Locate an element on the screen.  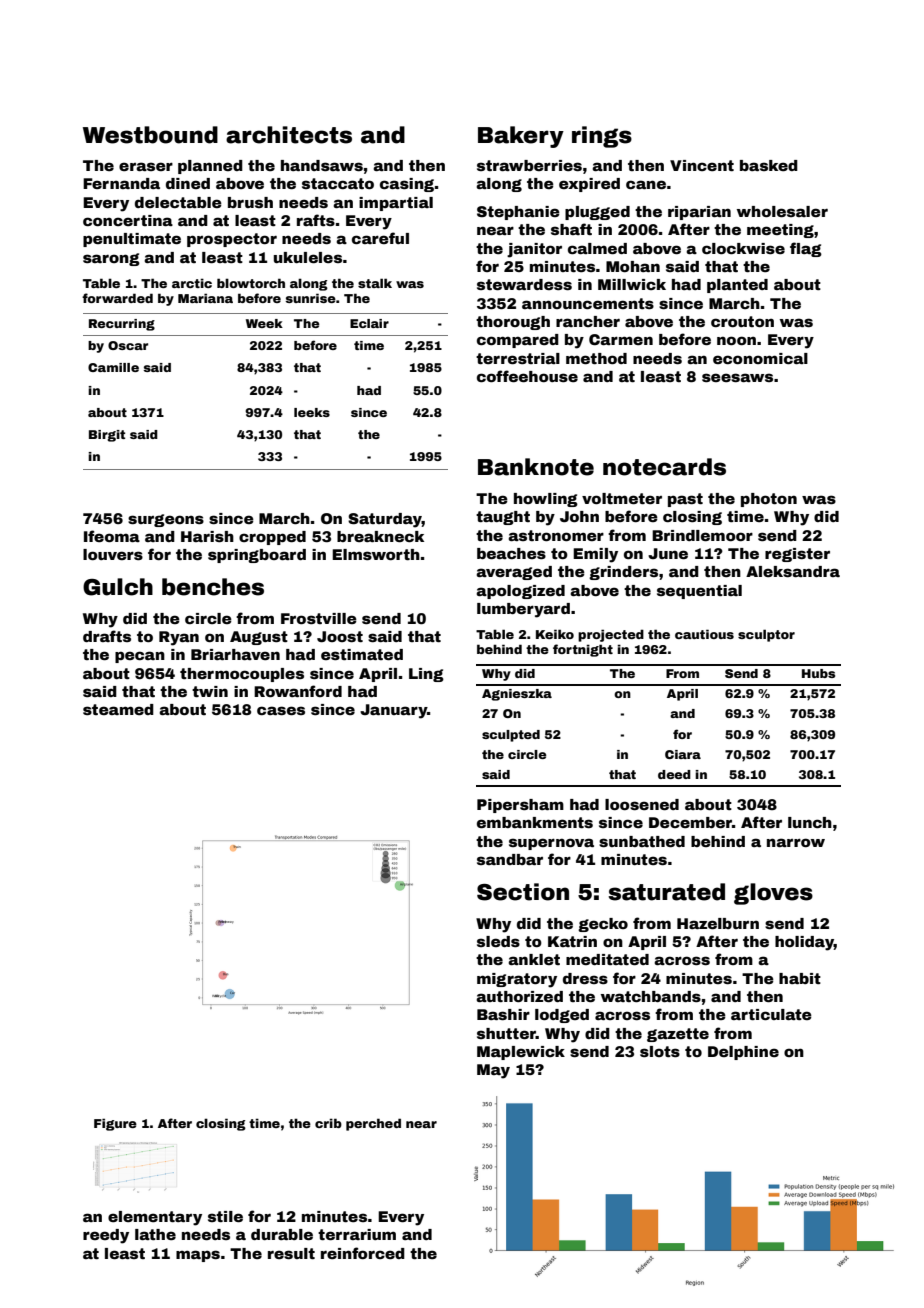
reinforced is located at coordinates (363, 1253).
